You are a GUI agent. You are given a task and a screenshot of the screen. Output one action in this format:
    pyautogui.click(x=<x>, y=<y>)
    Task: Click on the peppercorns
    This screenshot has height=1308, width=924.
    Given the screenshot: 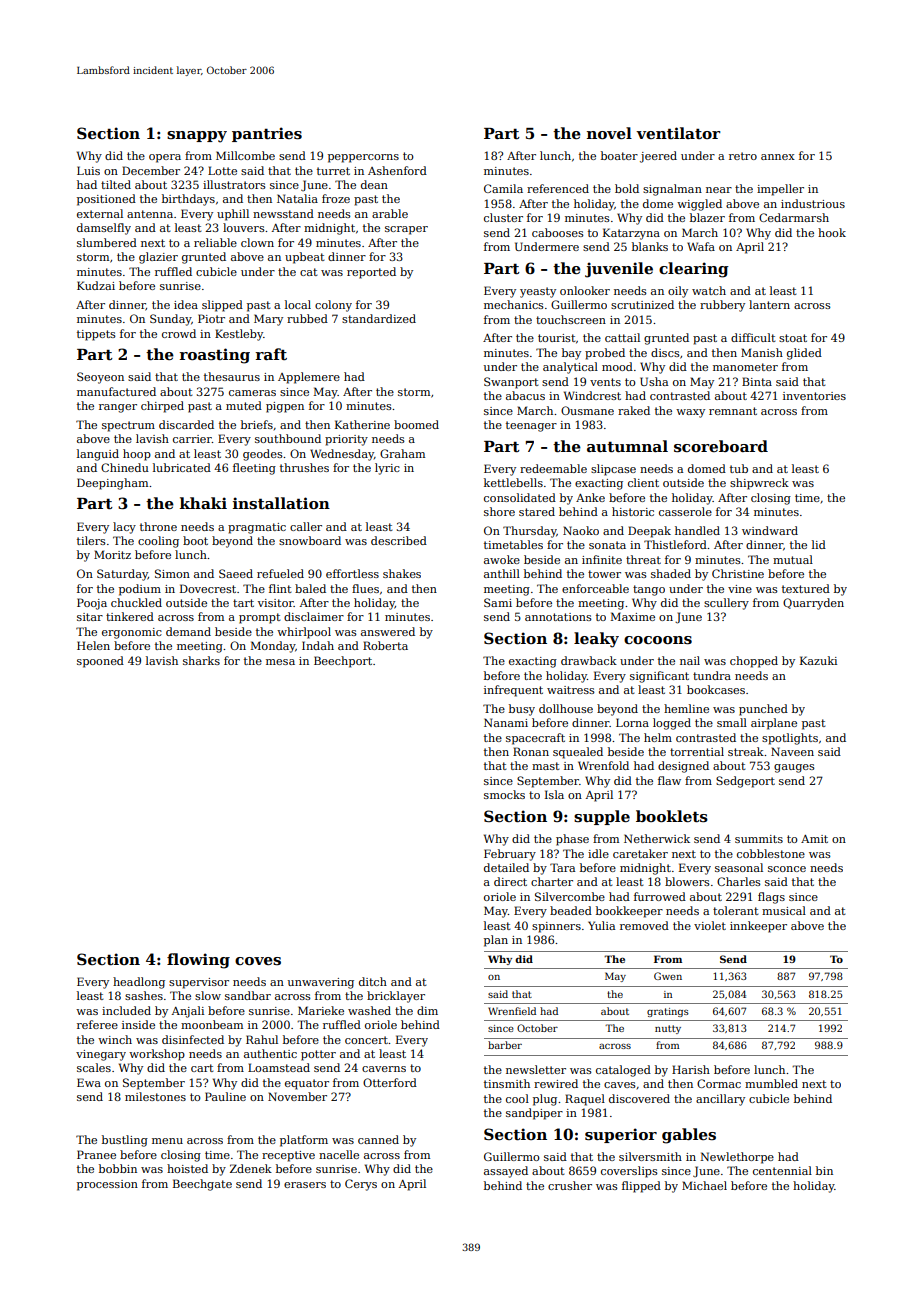 What is the action you would take?
    pyautogui.click(x=363, y=158)
